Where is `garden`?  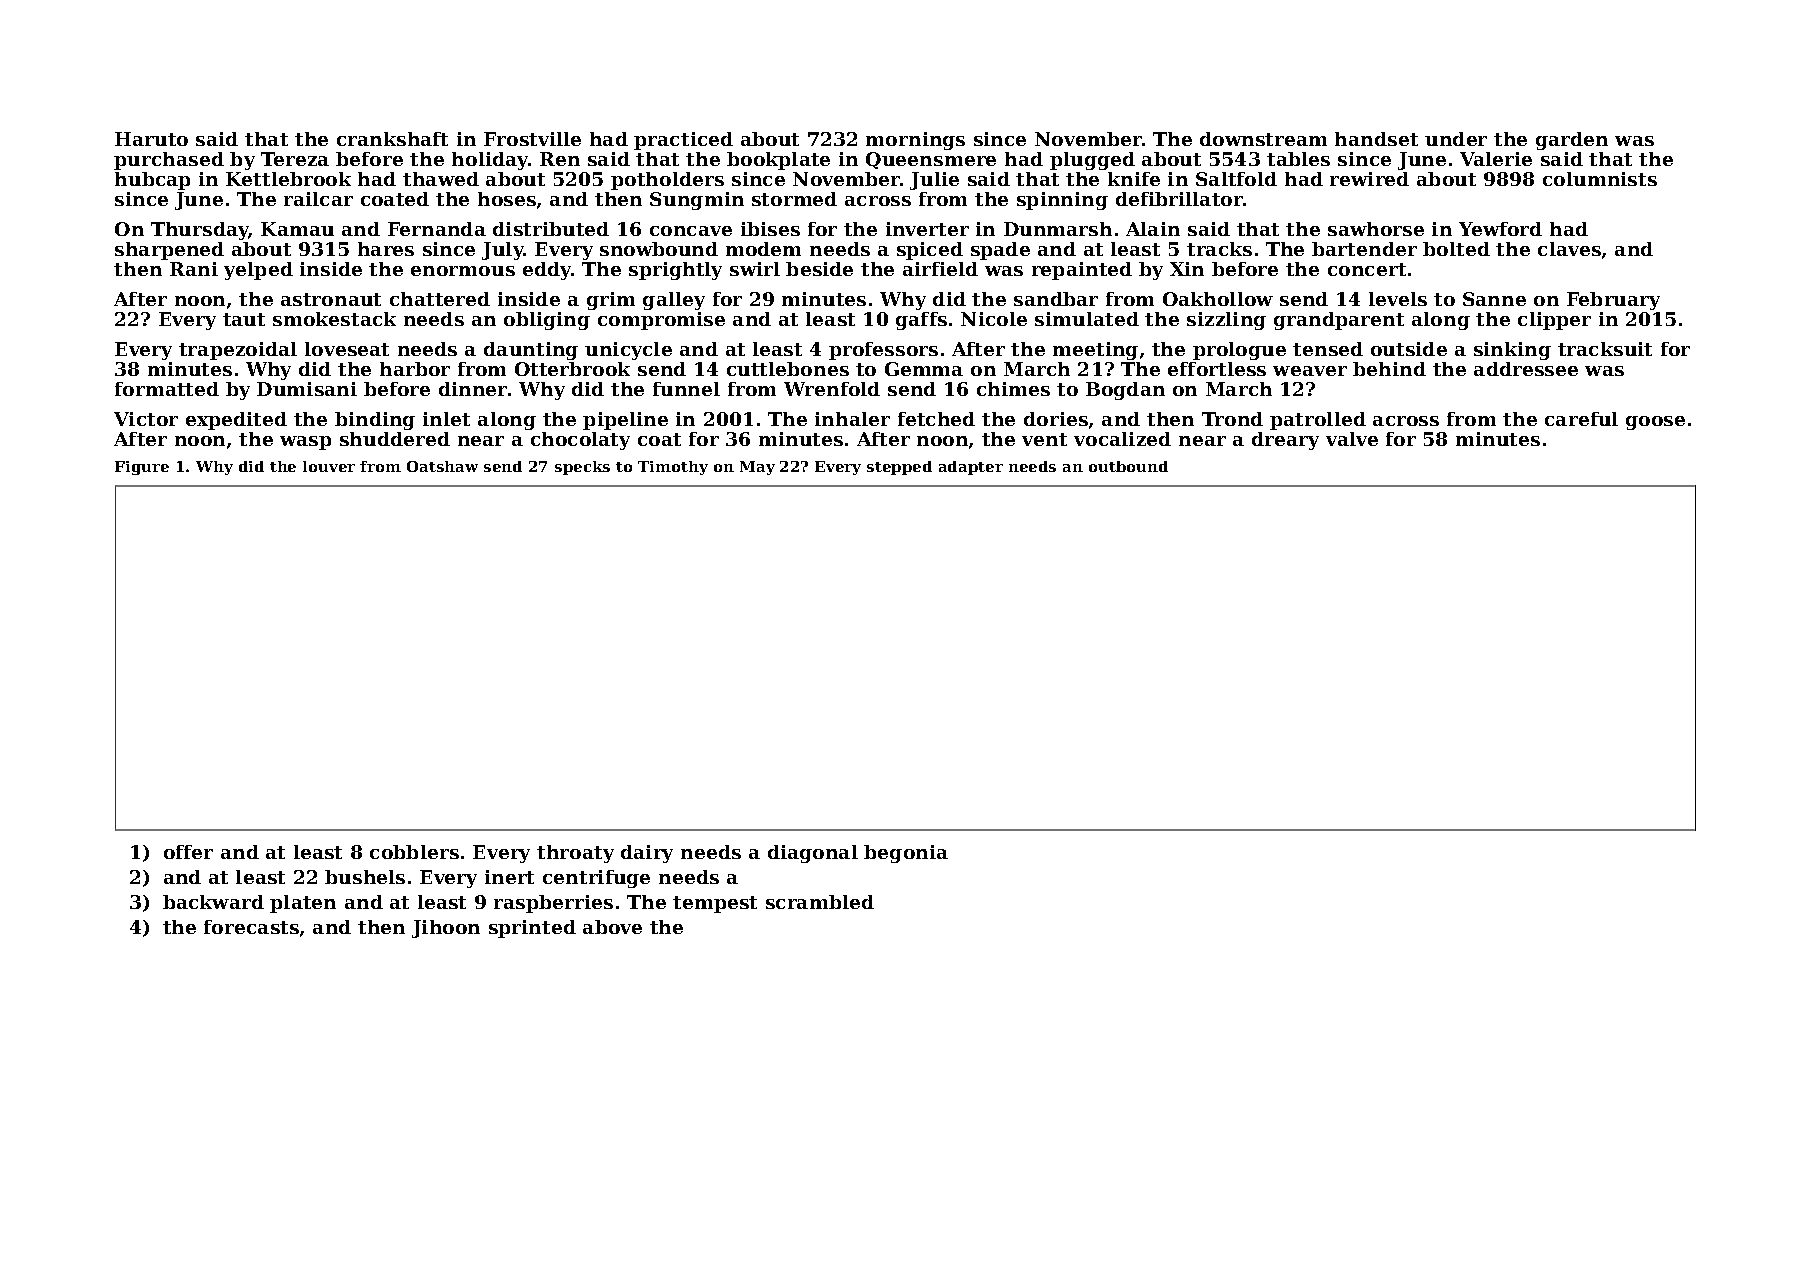 garden is located at coordinates (1572, 141).
